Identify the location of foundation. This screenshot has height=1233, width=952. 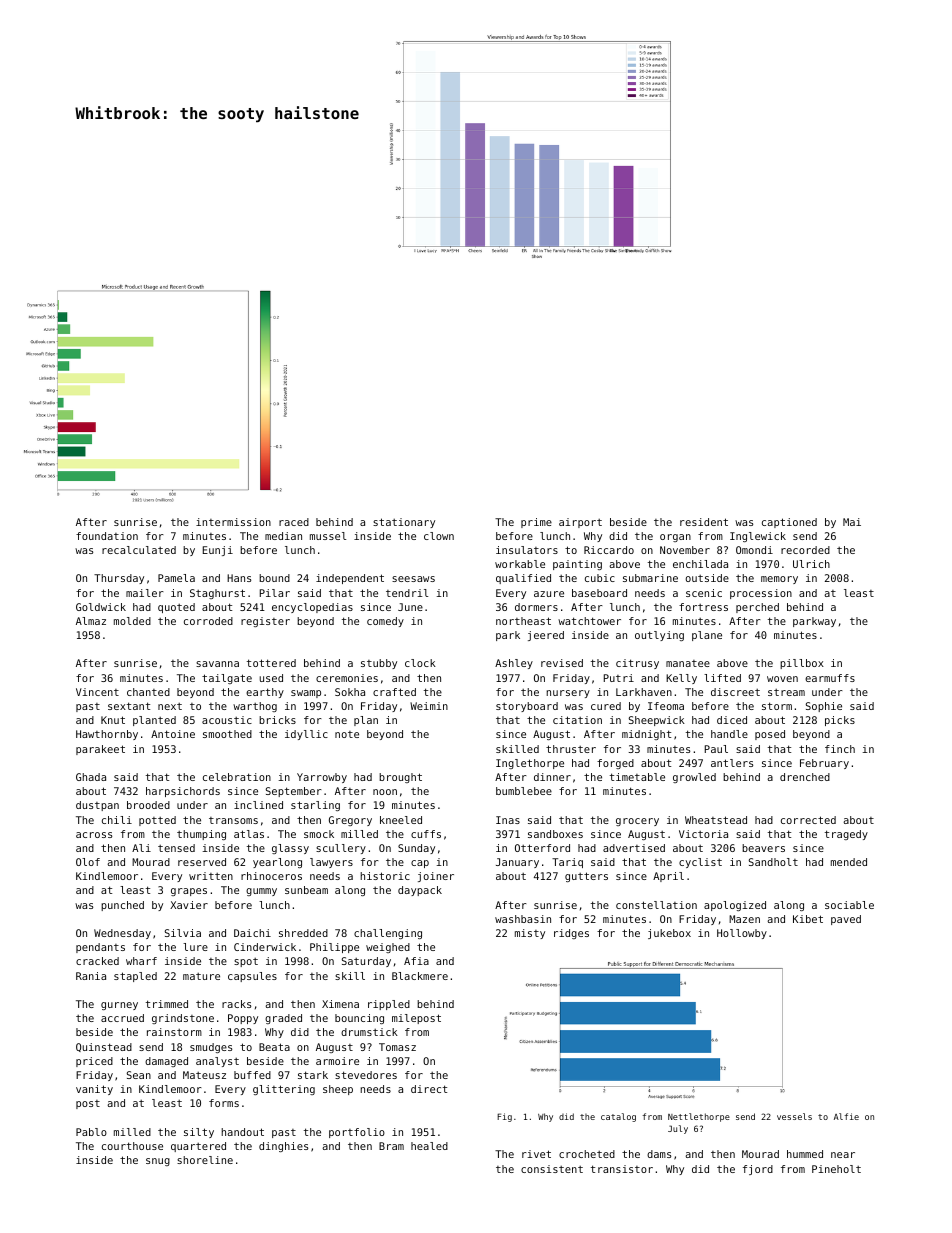
(107, 536).
